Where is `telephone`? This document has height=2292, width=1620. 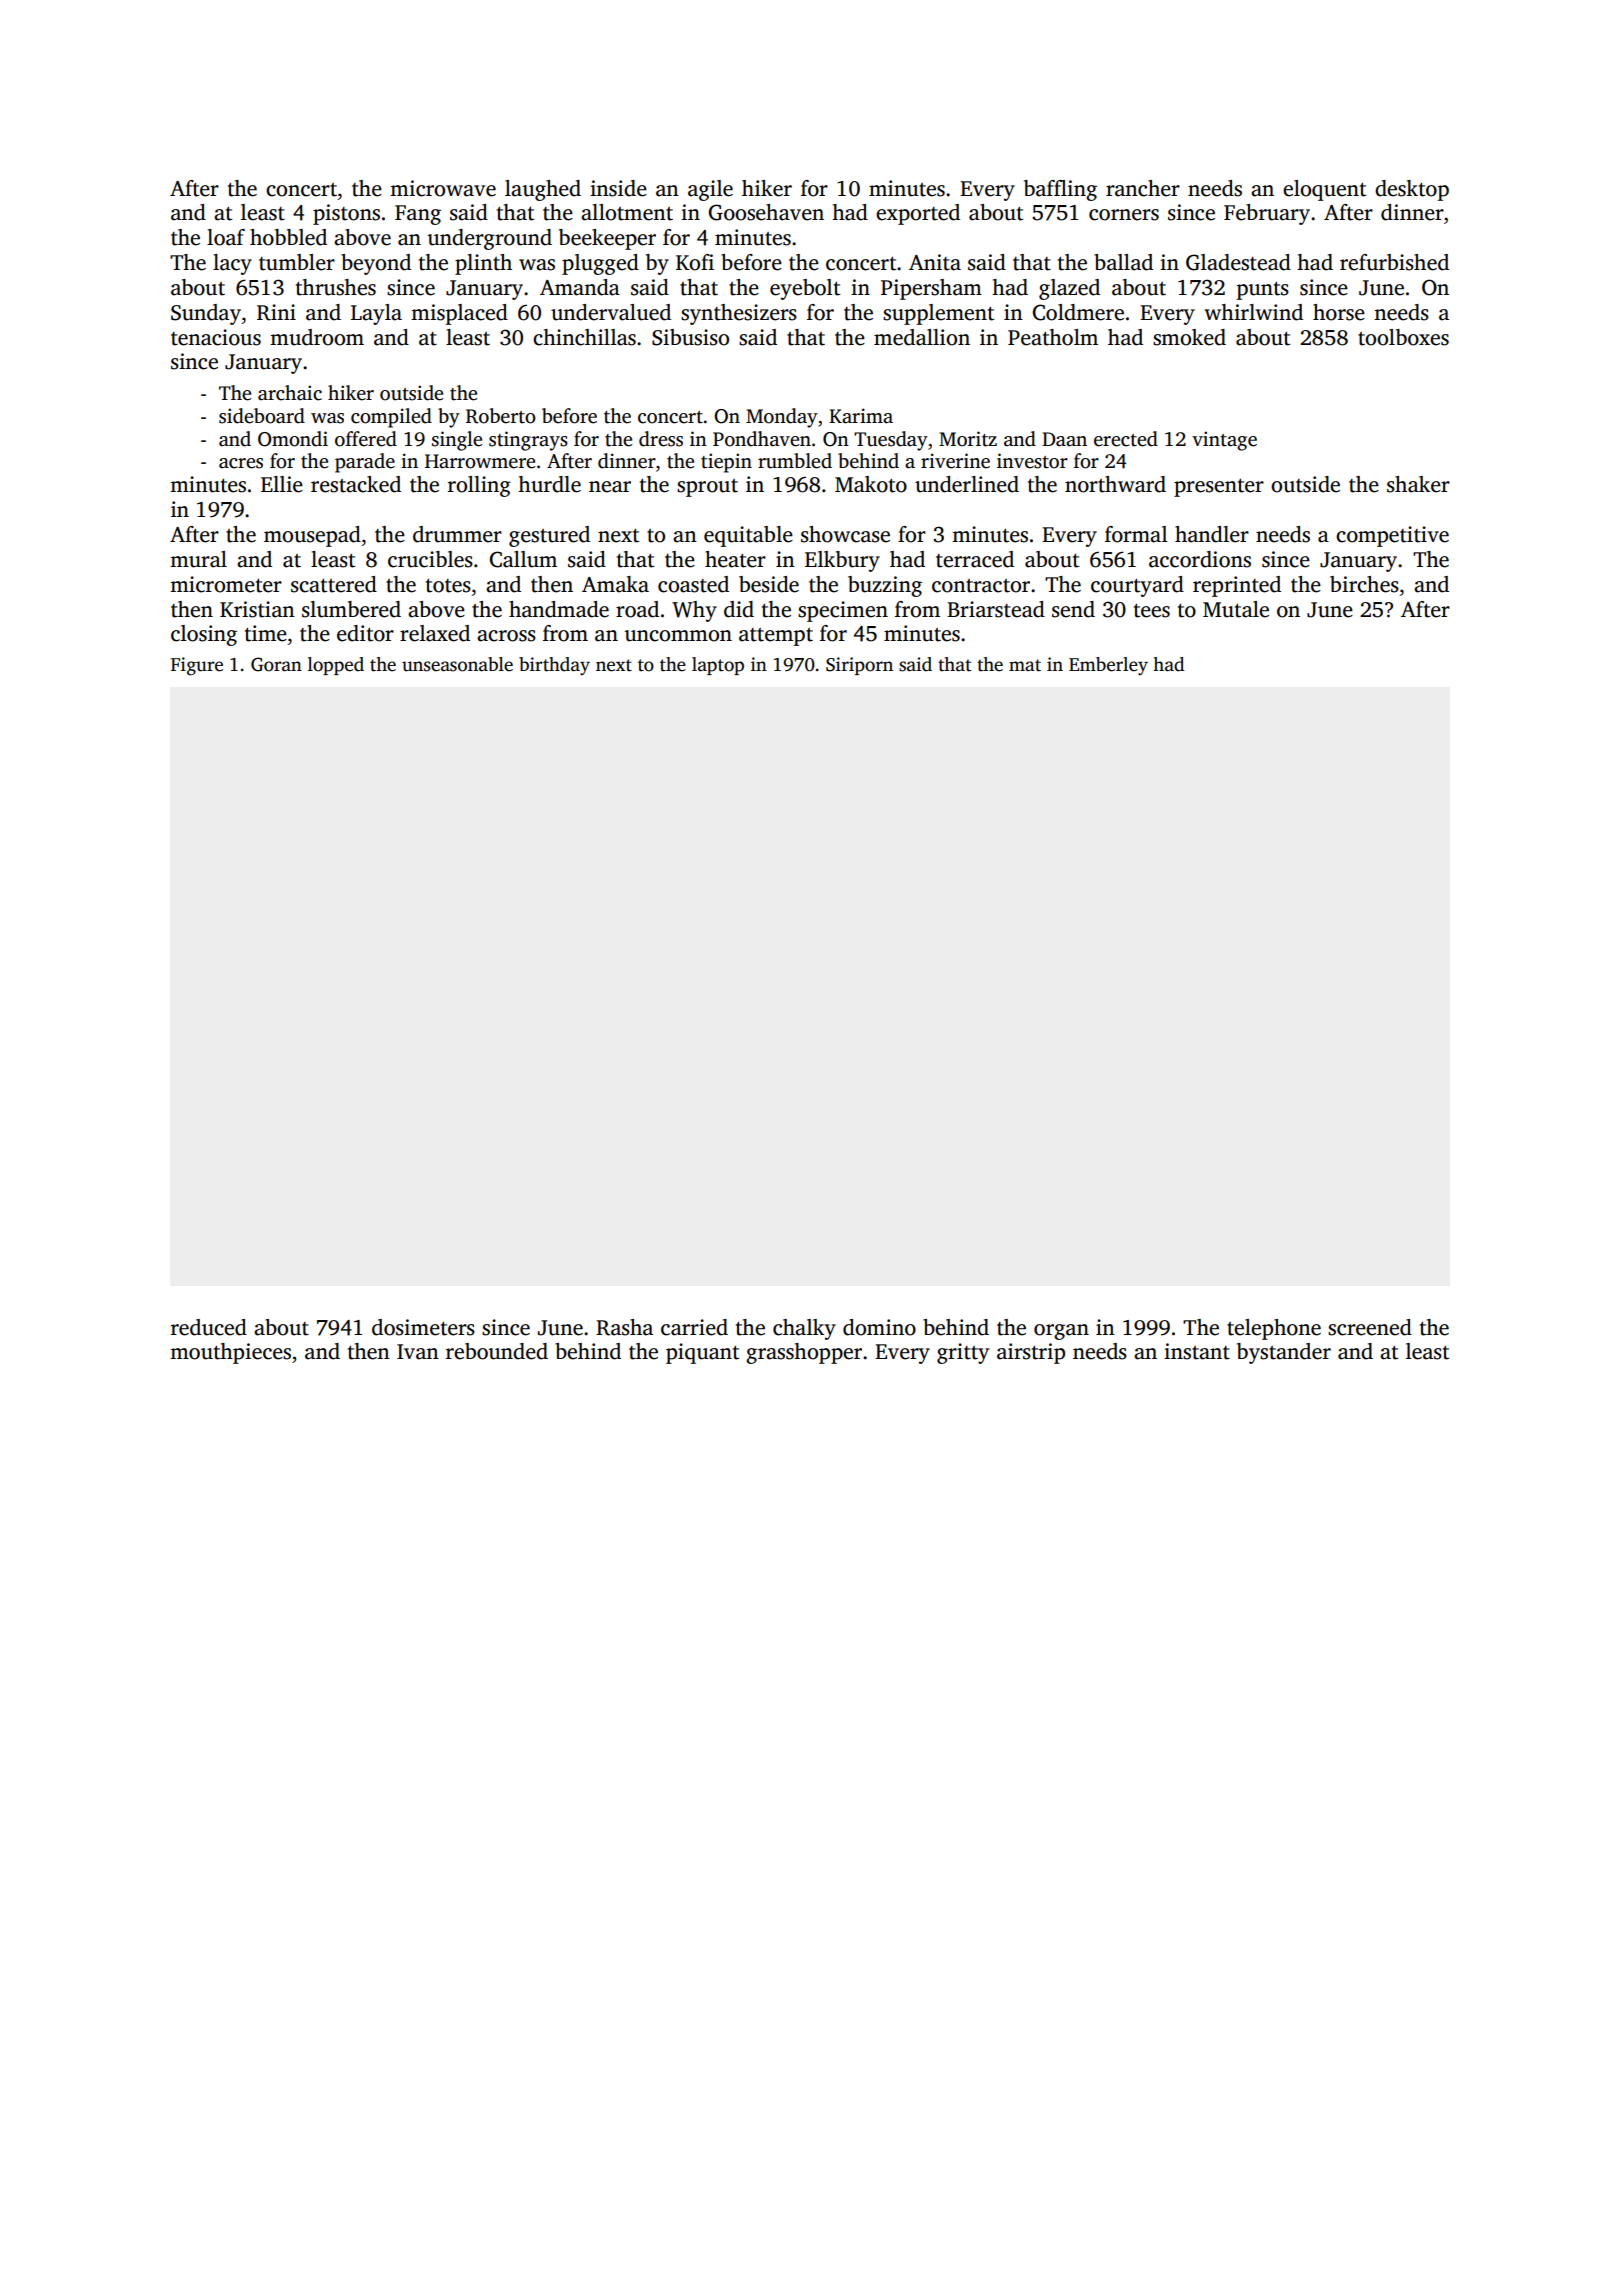 telephone is located at coordinates (1274, 1329).
